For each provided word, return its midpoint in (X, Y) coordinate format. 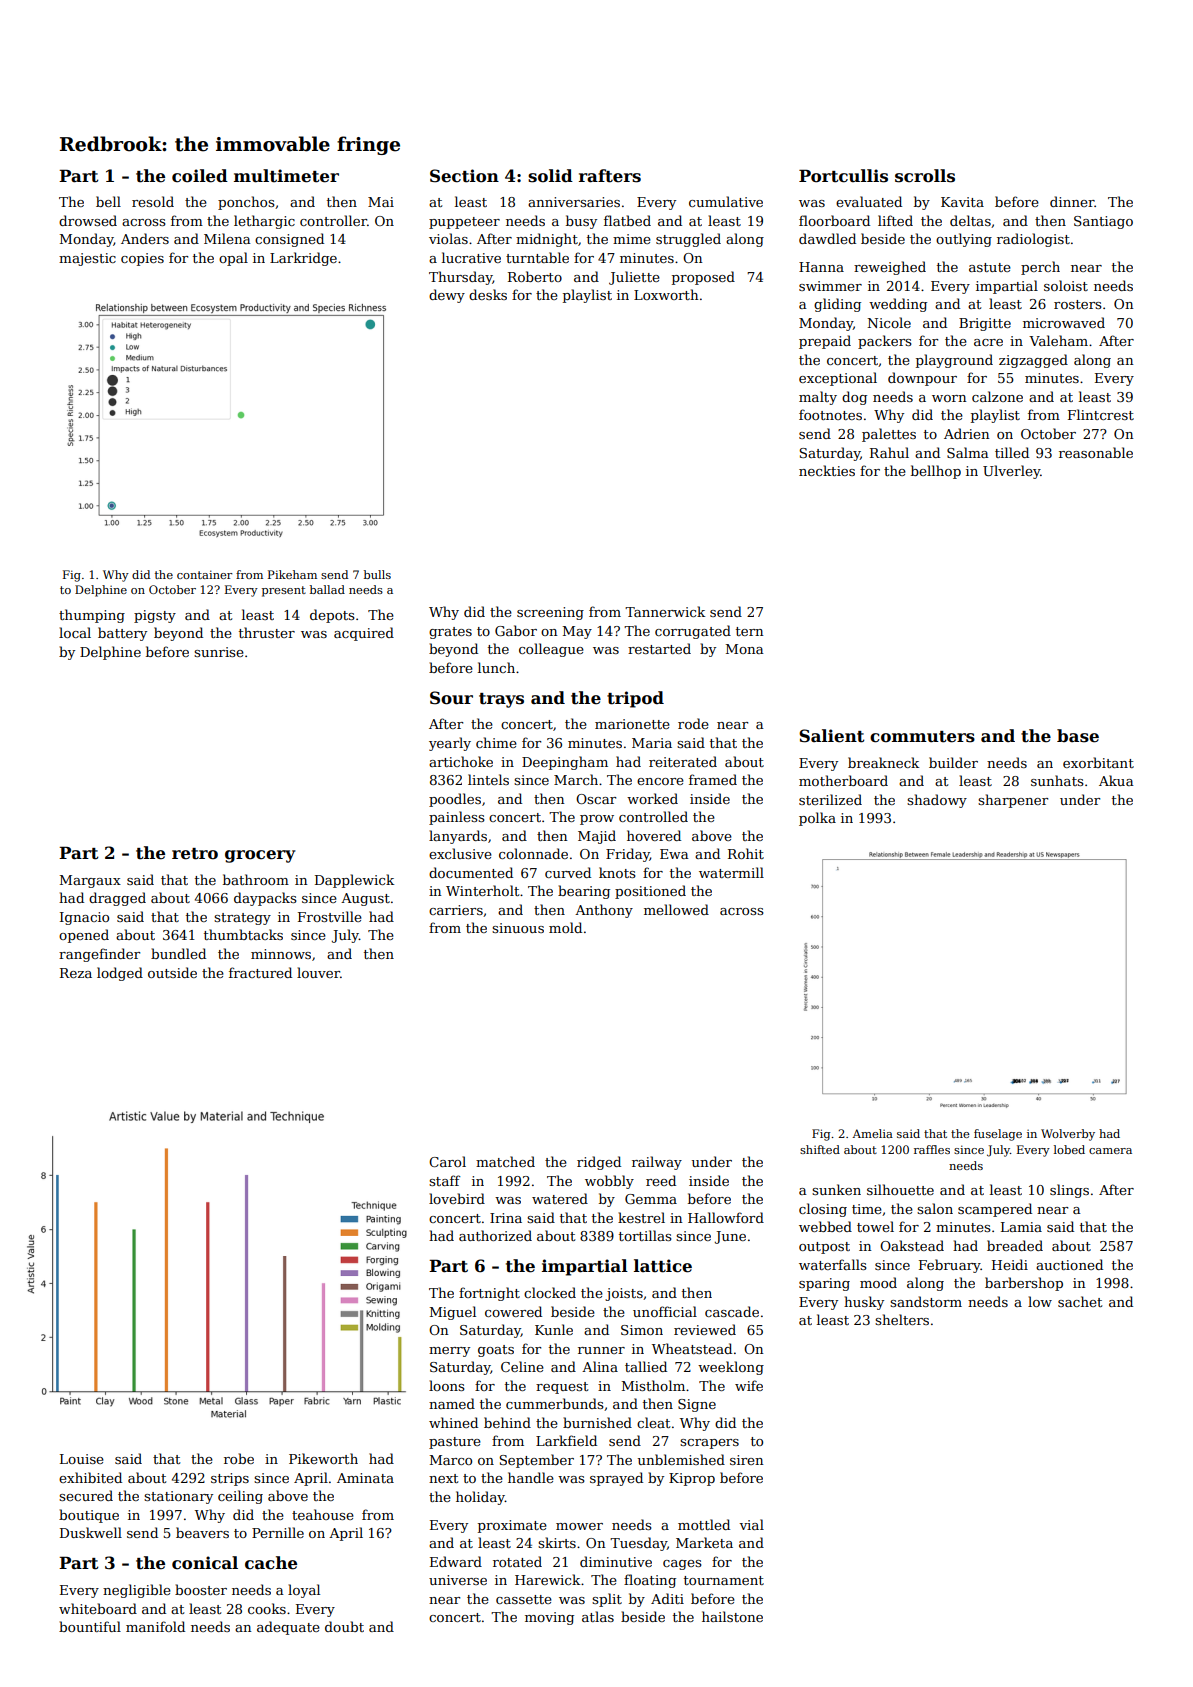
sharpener (1013, 801)
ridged (599, 1163)
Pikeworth (323, 1458)
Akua (1116, 780)
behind (507, 1422)
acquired (364, 634)
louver (318, 972)
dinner (1072, 201)
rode (693, 723)
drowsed (88, 220)
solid (550, 176)
